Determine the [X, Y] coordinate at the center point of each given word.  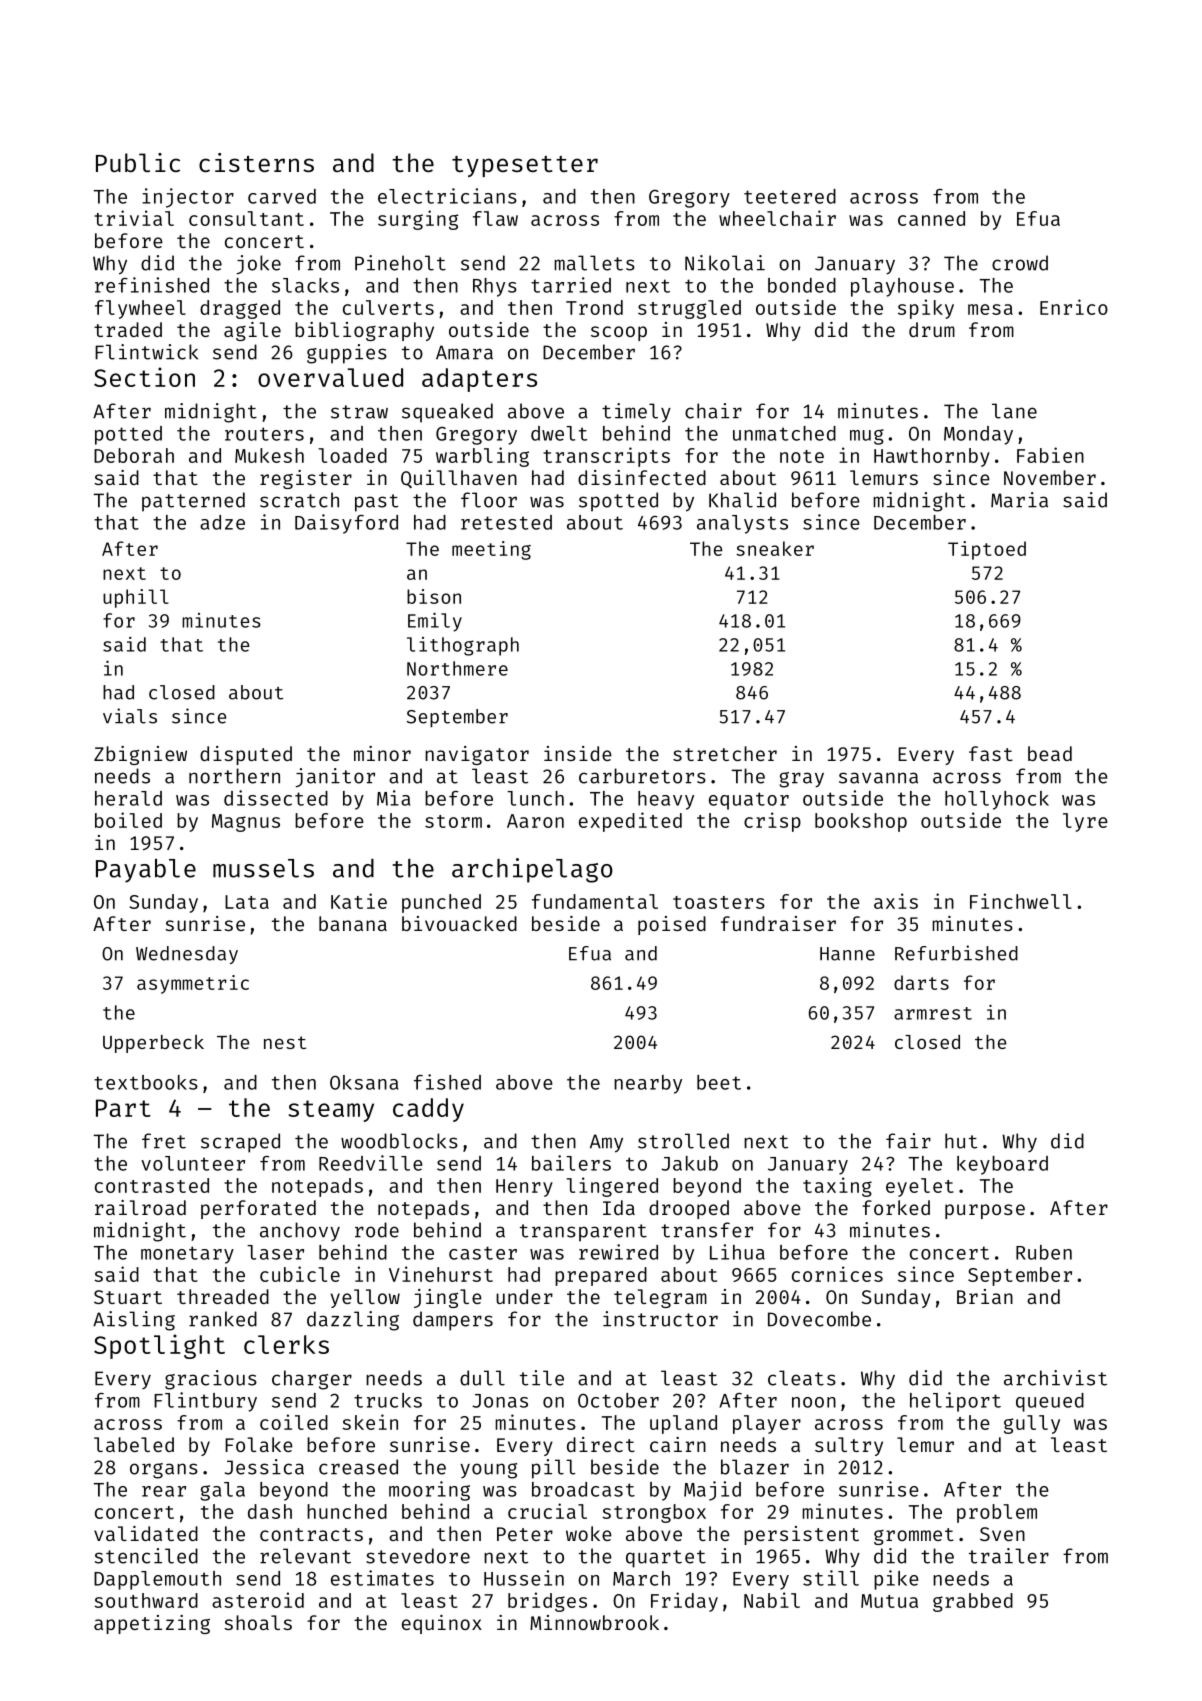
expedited [630, 822]
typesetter [525, 166]
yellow [365, 1298]
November [1050, 477]
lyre [1085, 822]
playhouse [902, 287]
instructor [660, 1319]
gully [1032, 1424]
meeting [491, 550]
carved [282, 196]
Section [144, 377]
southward [146, 1600]
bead [1050, 753]
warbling [482, 457]
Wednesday [187, 955]
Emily [435, 622]
